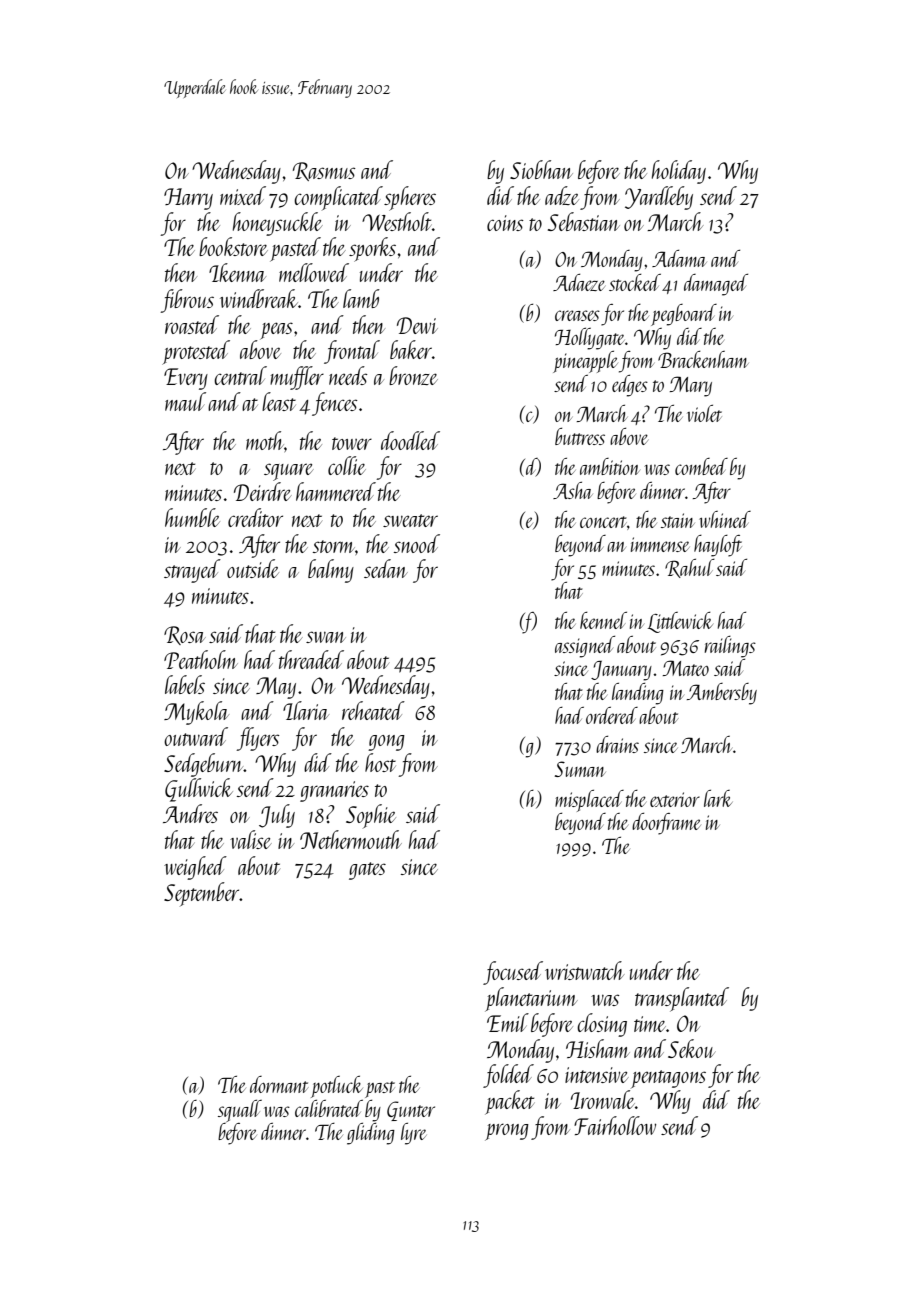 The width and height of the document is (924, 1311). Describe the element at coordinates (589, 801) in the document. I see `misplaced` at that location.
